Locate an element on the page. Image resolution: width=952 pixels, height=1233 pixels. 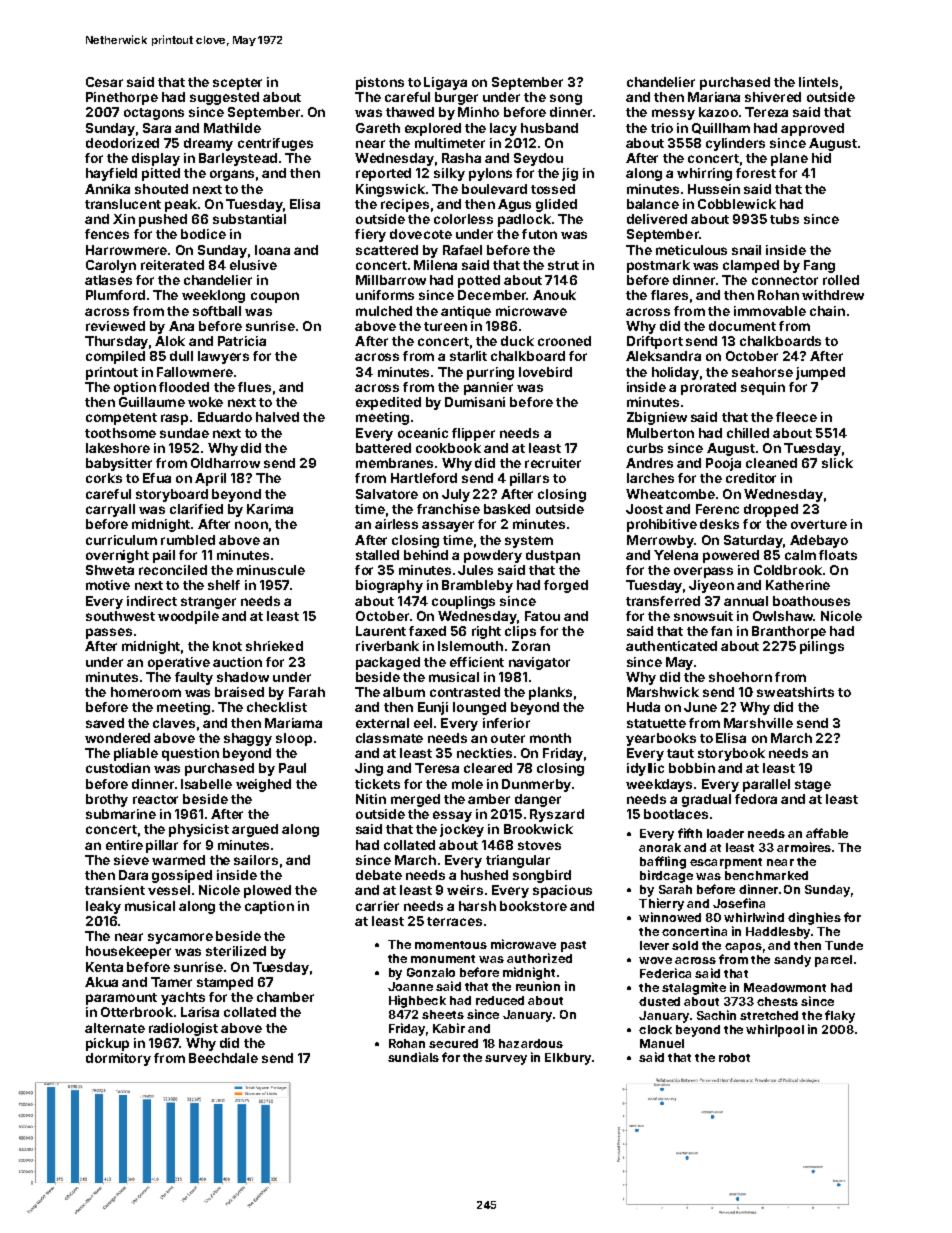
minuscule is located at coordinates (271, 570).
